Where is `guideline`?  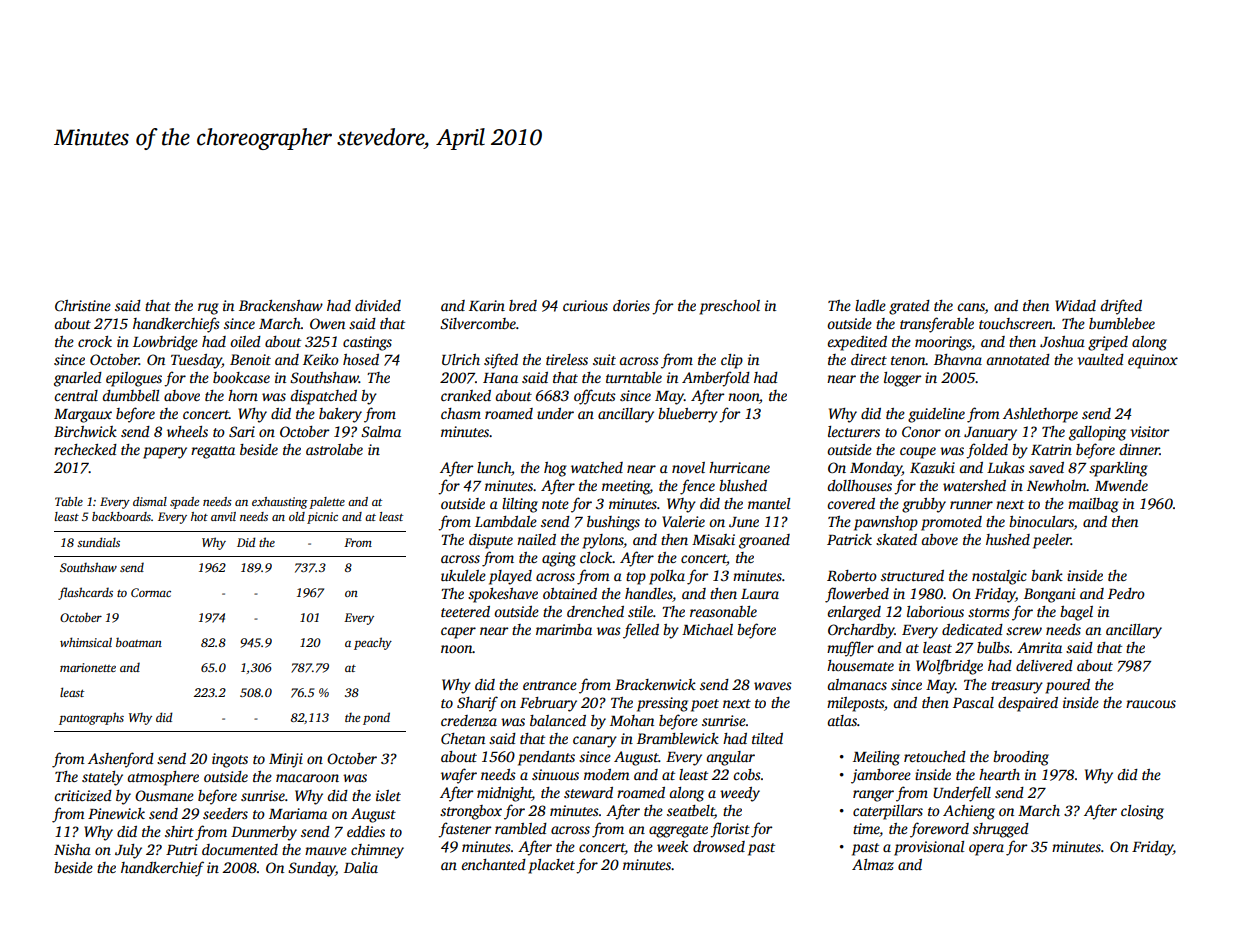
guideline is located at coordinates (936, 415).
